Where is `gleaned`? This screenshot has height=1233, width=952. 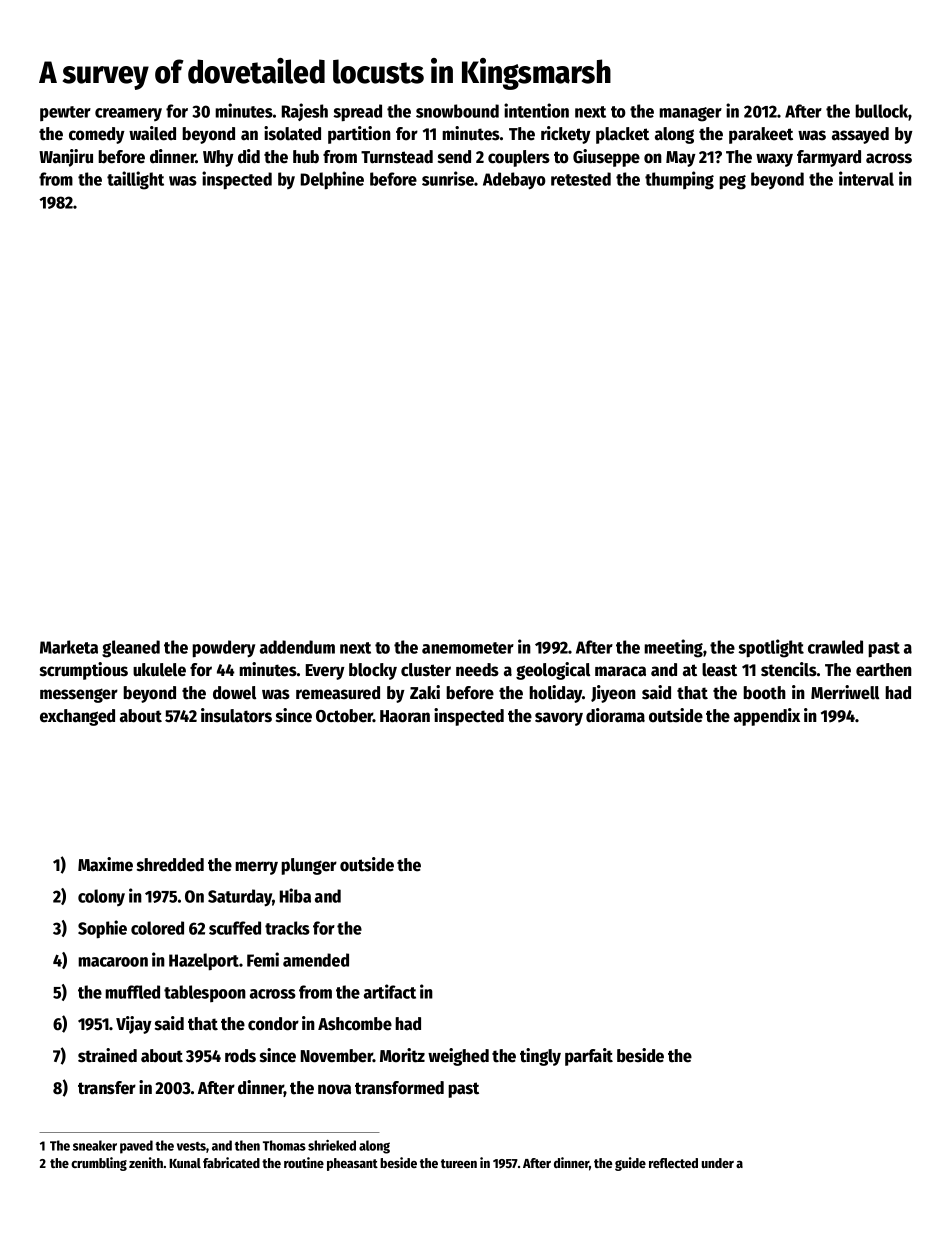
gleaned is located at coordinates (131, 649).
